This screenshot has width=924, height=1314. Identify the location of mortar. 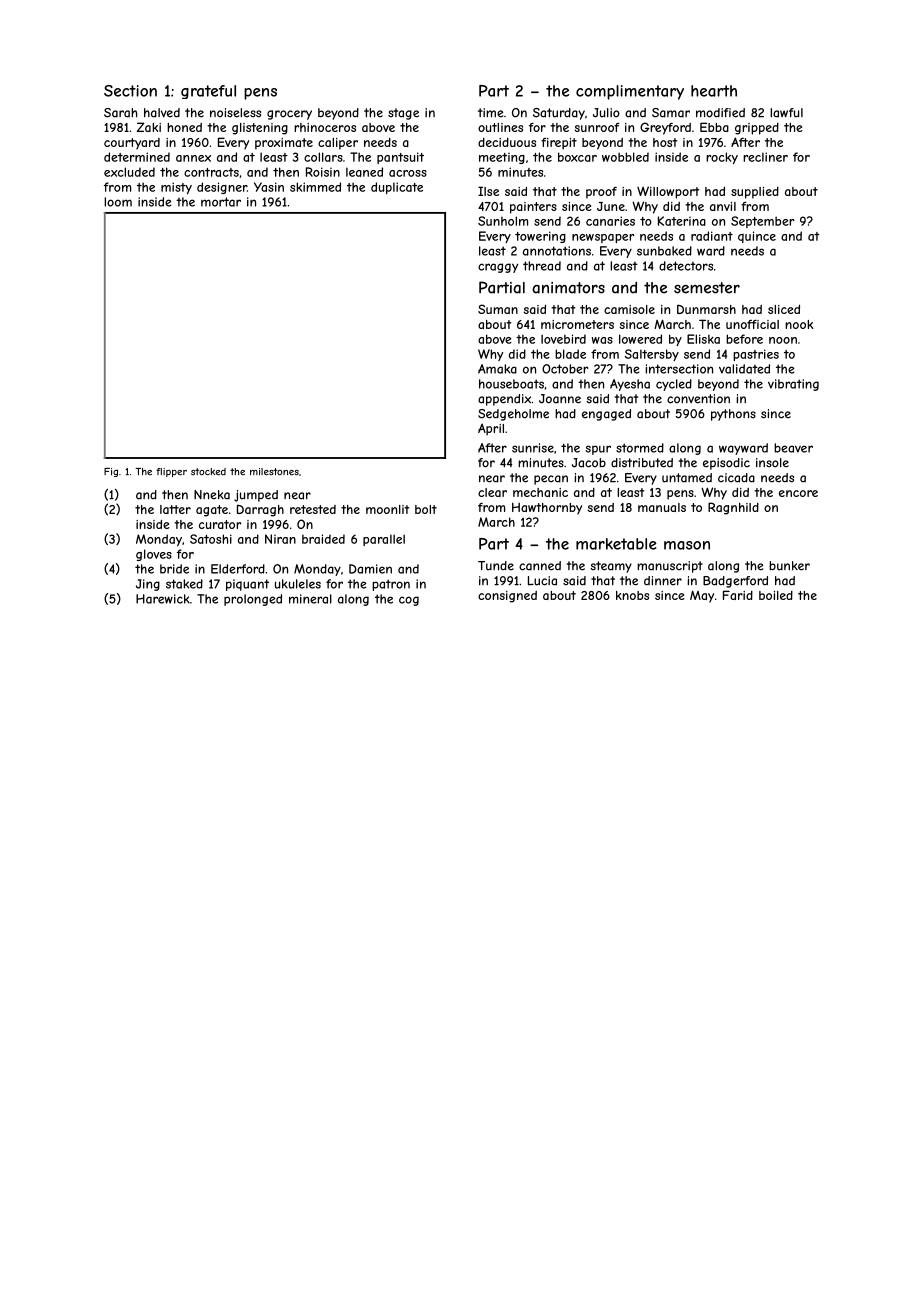
(221, 202).
